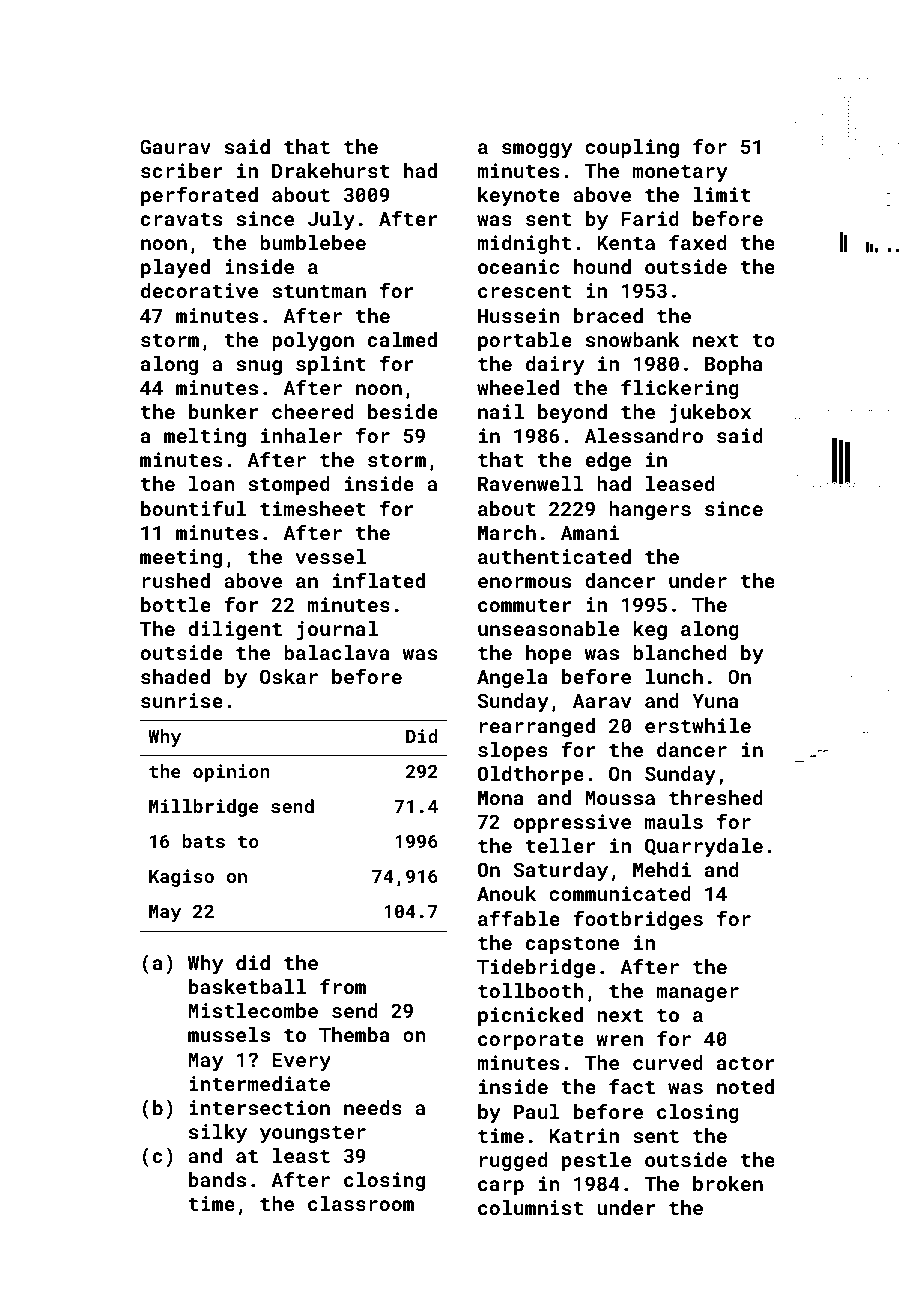 This image has height=1314, width=924. What do you see at coordinates (531, 1041) in the image?
I see `corporate` at bounding box center [531, 1041].
